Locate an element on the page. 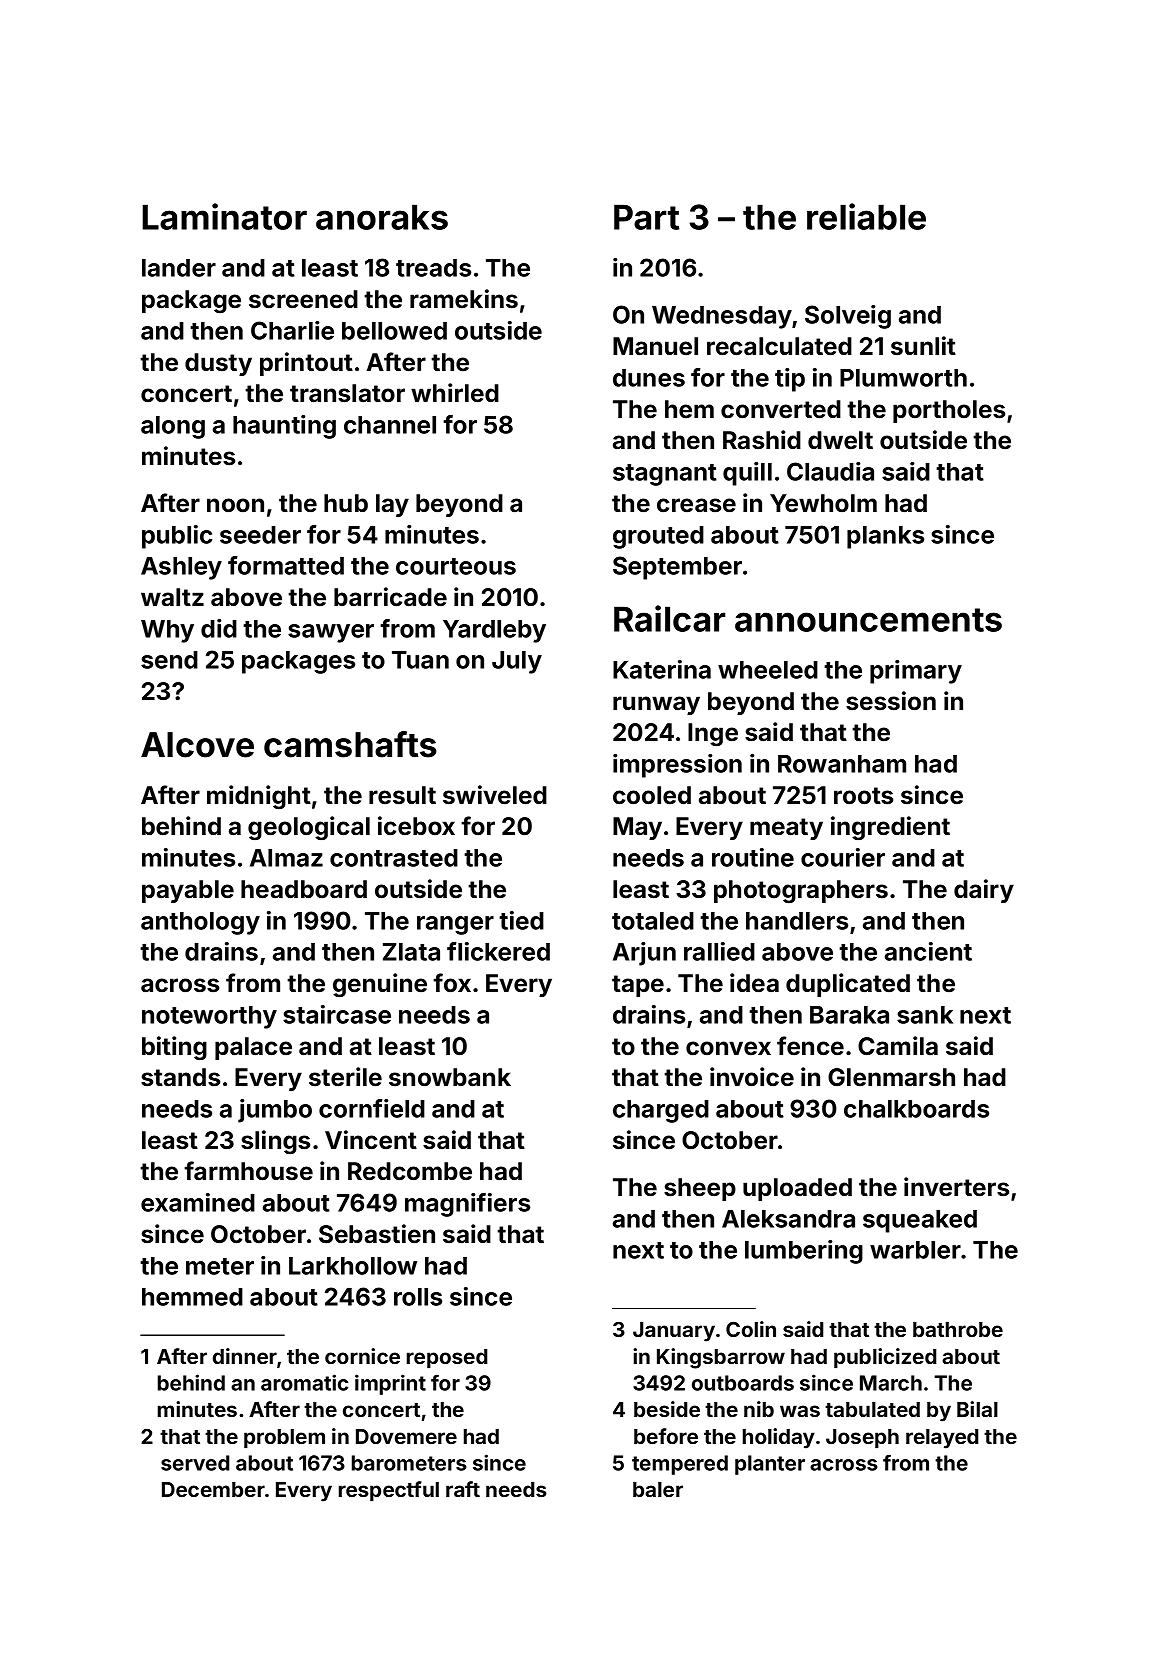  ingredient is located at coordinates (890, 828).
